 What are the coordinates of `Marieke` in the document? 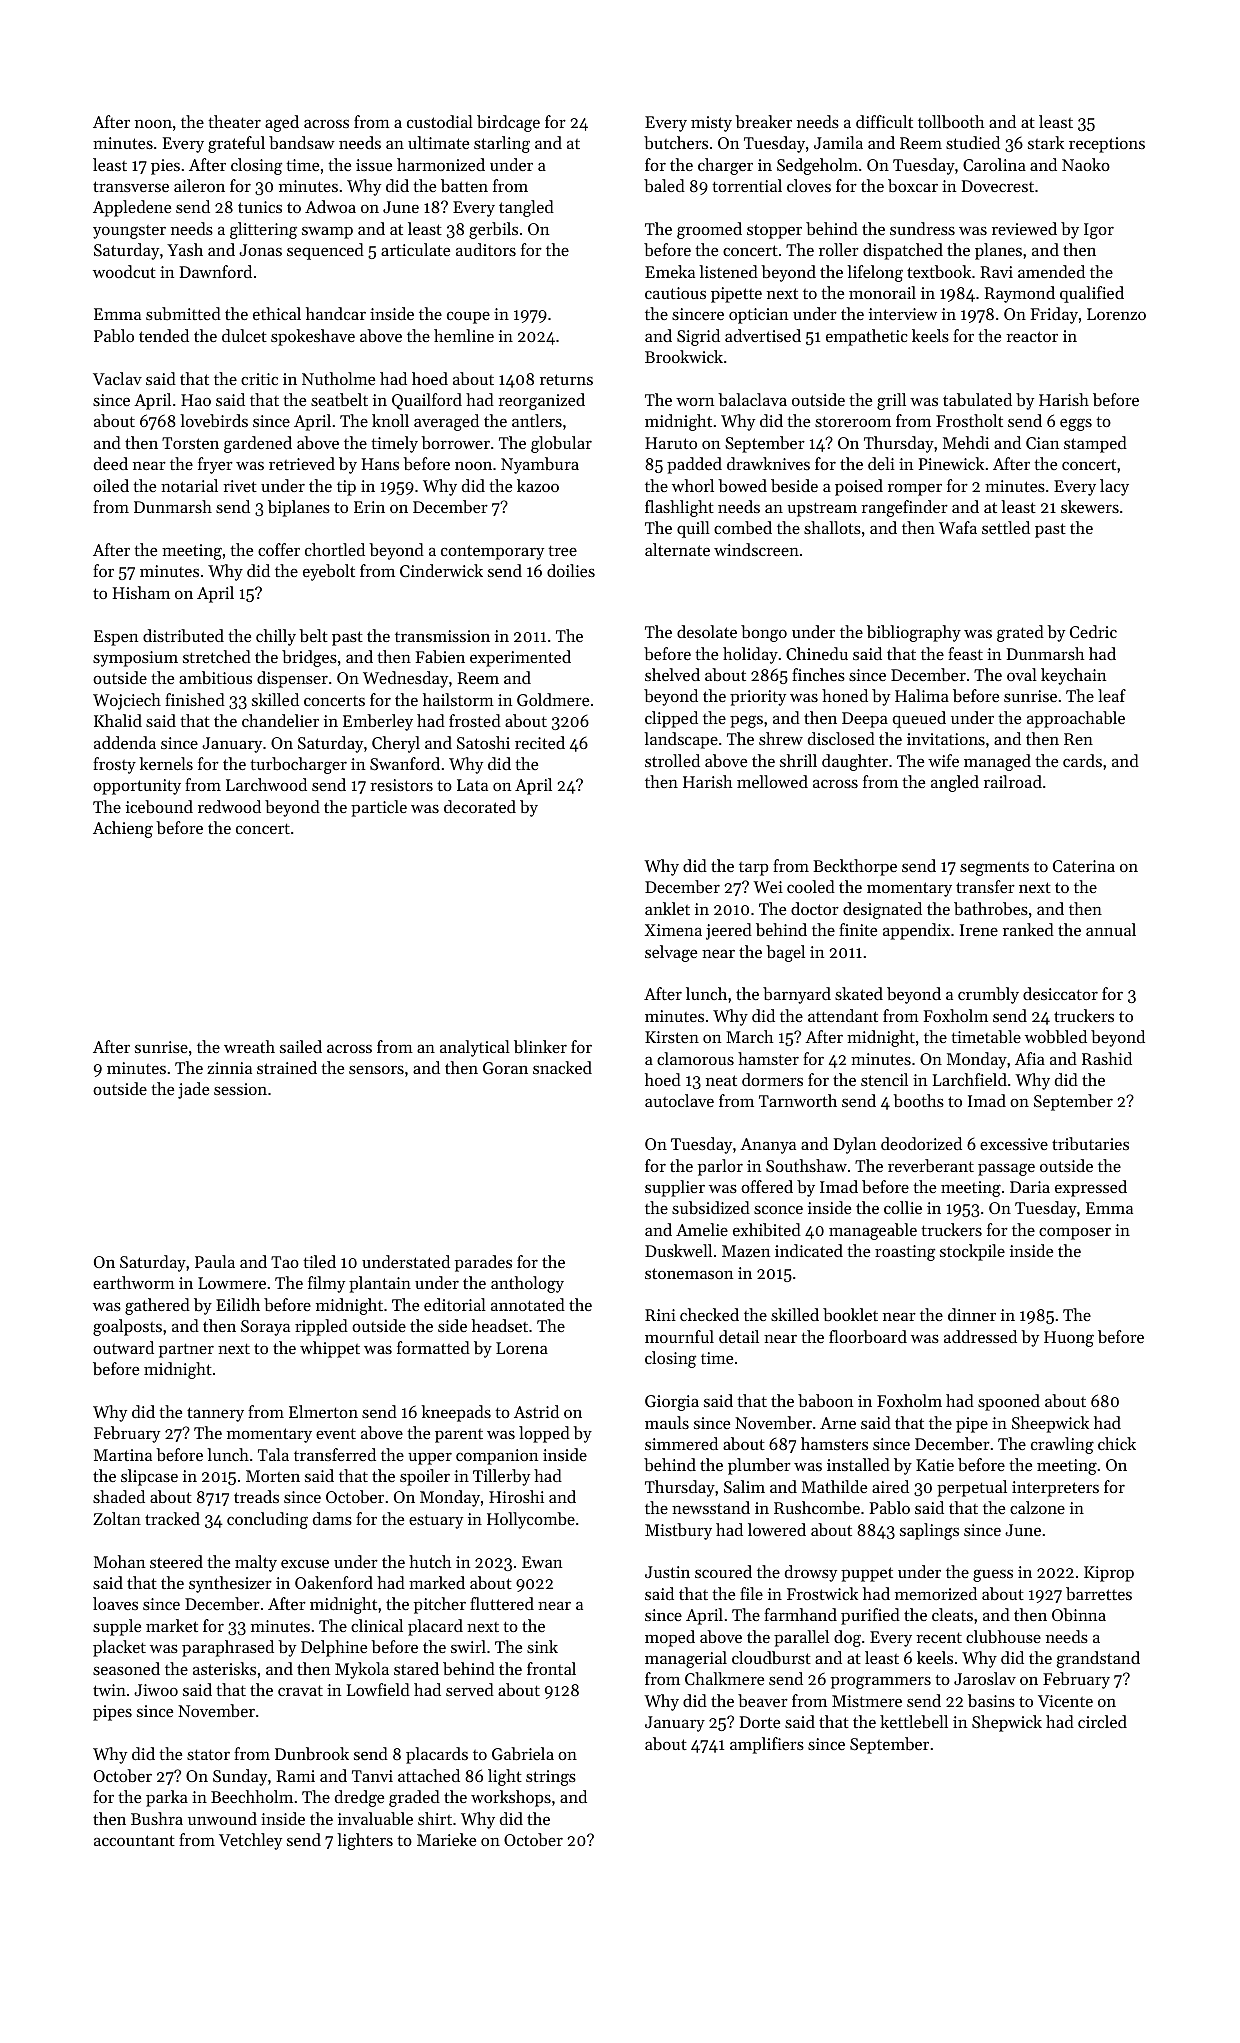 It's located at (446, 1839).
